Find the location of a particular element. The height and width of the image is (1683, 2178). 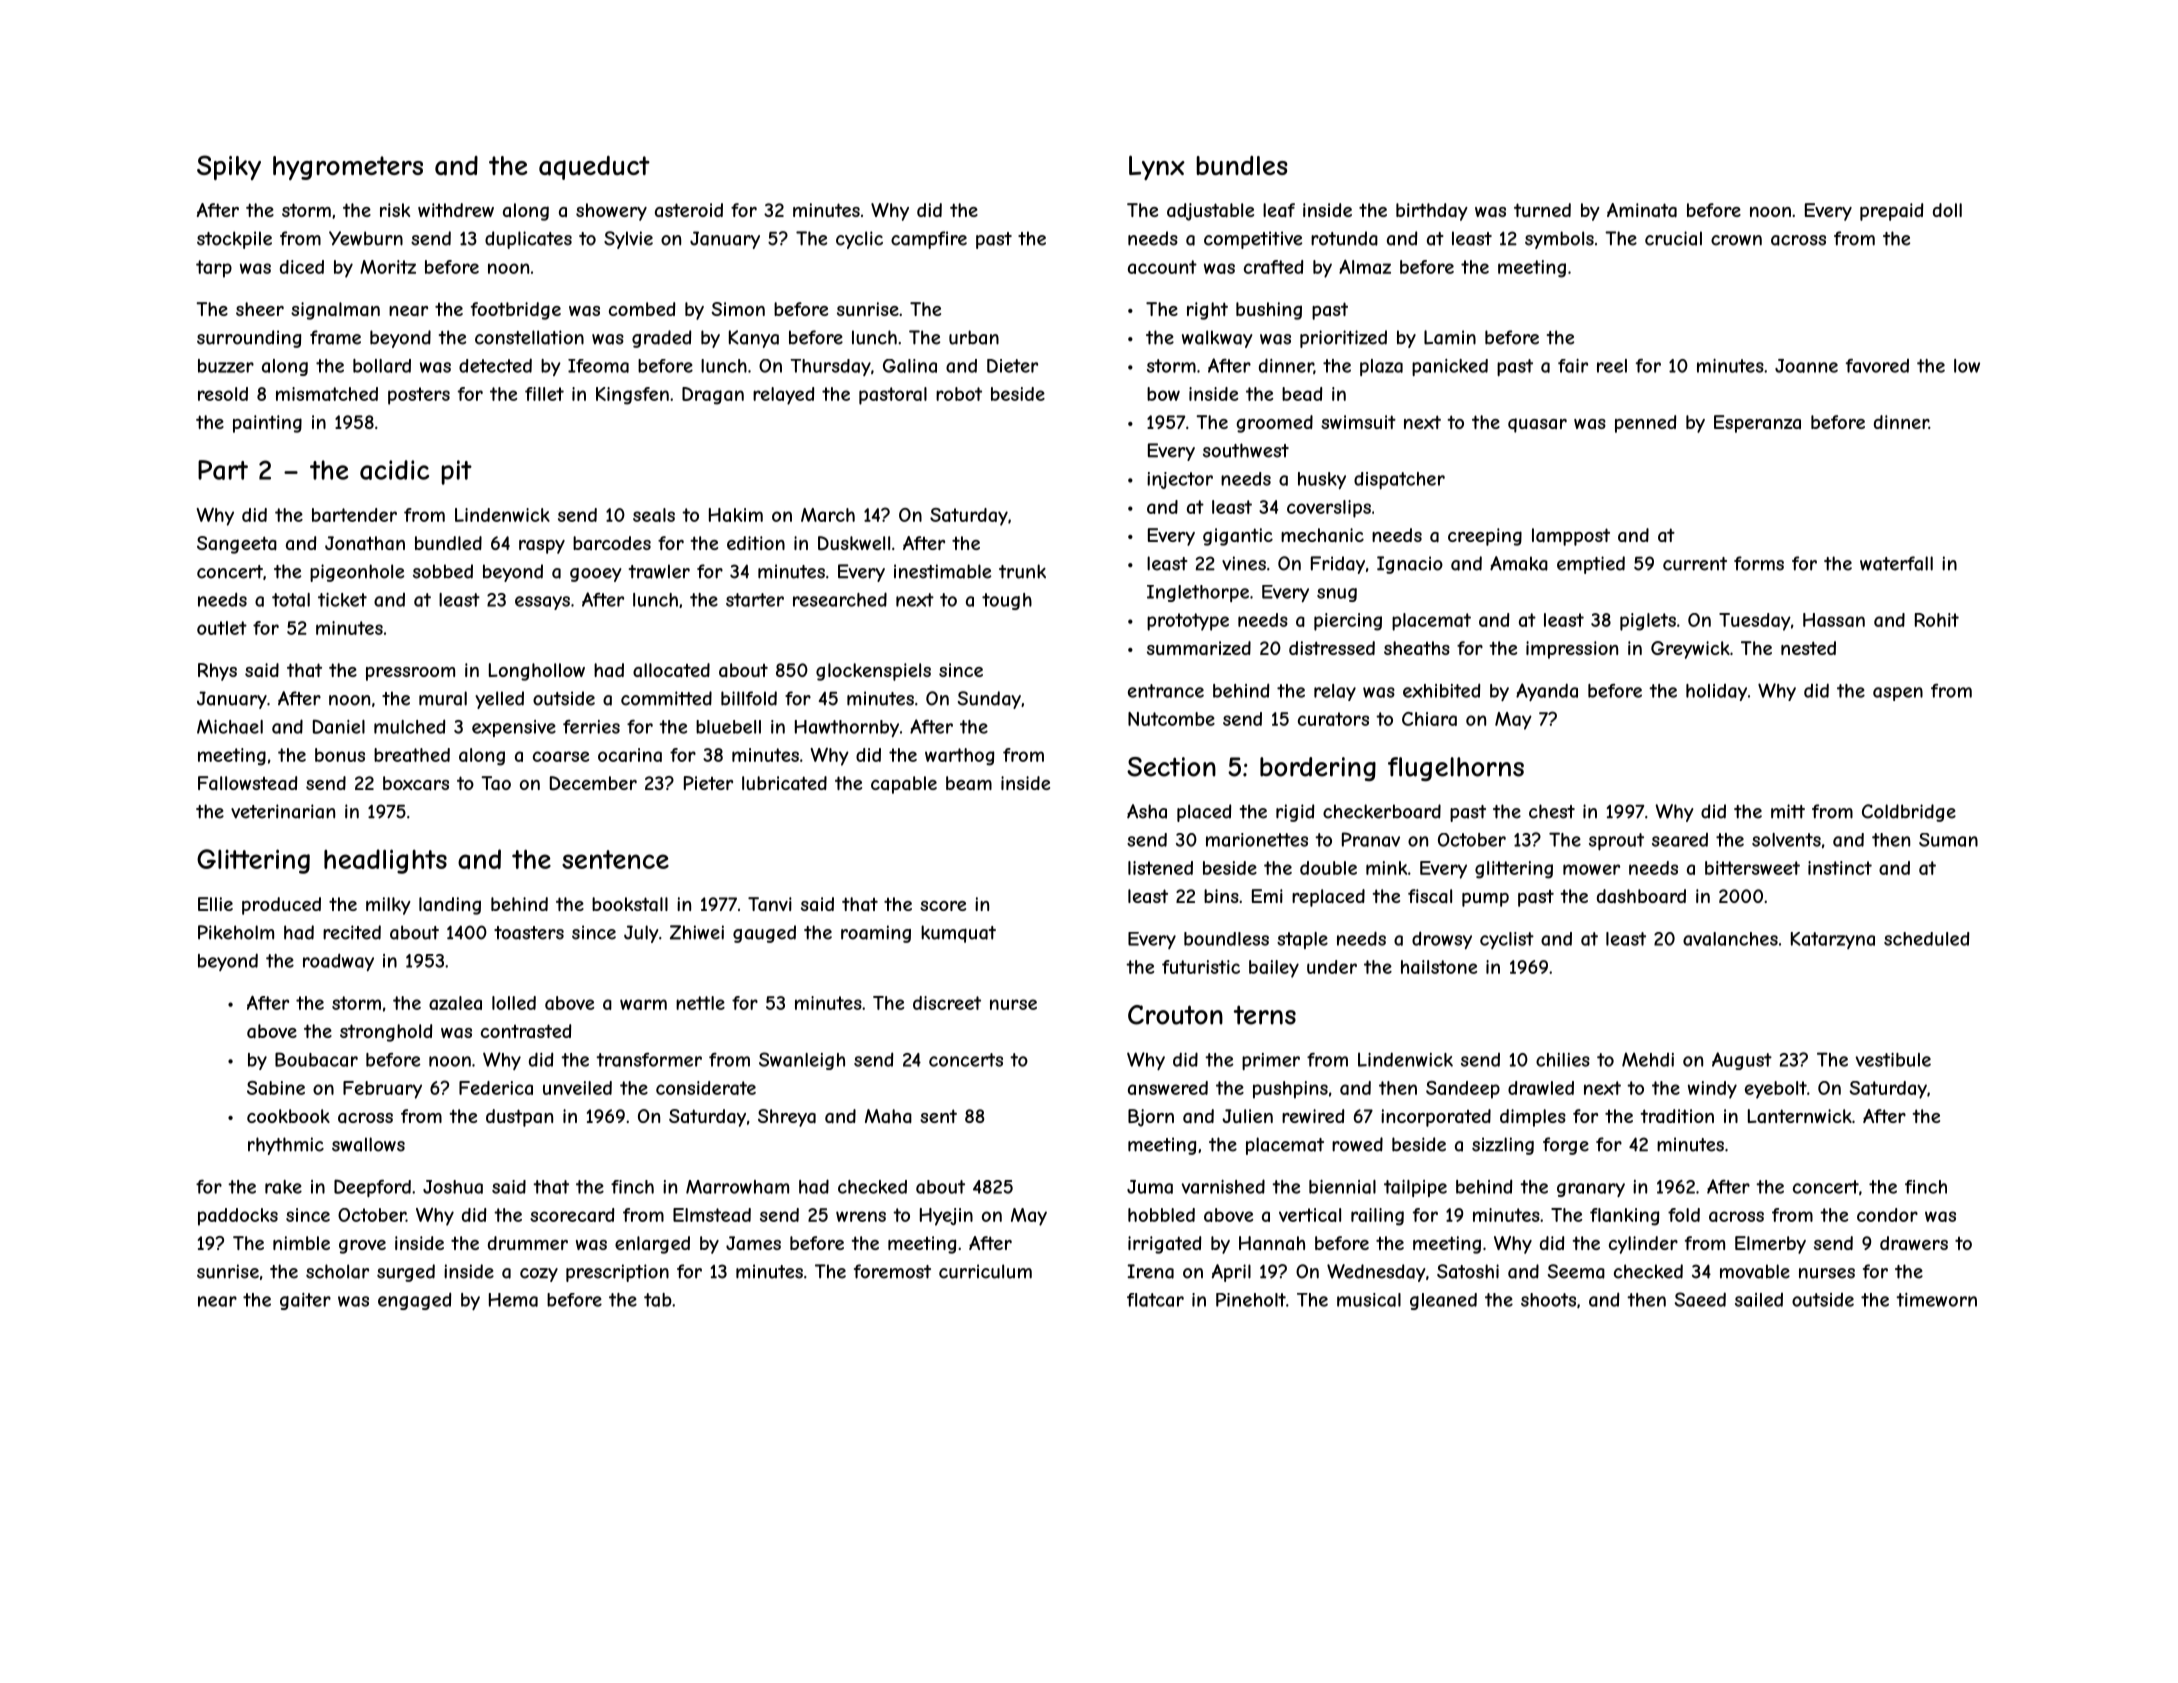

flugelhorns is located at coordinates (1456, 769).
